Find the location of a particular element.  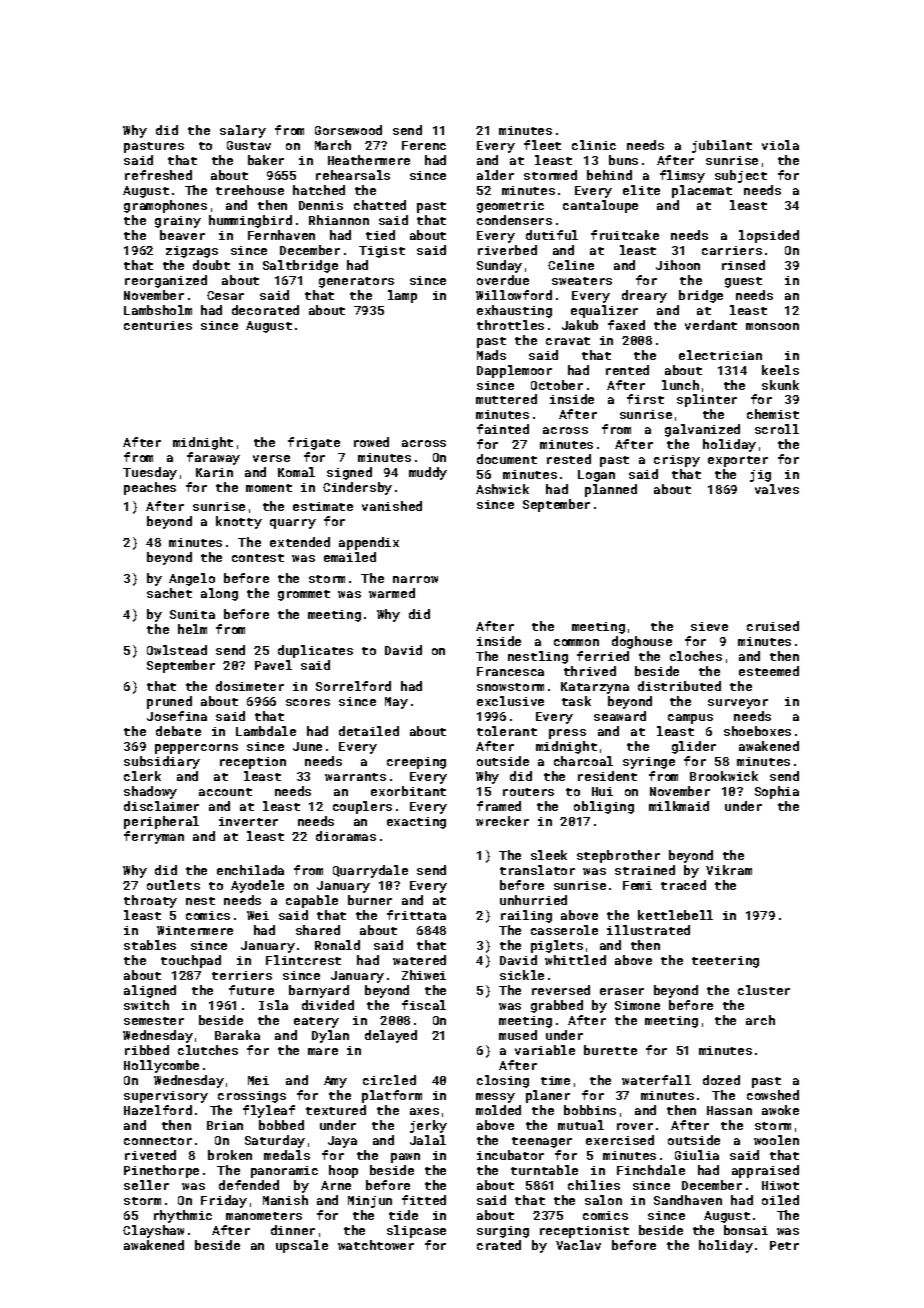

Angelo is located at coordinates (192, 579).
